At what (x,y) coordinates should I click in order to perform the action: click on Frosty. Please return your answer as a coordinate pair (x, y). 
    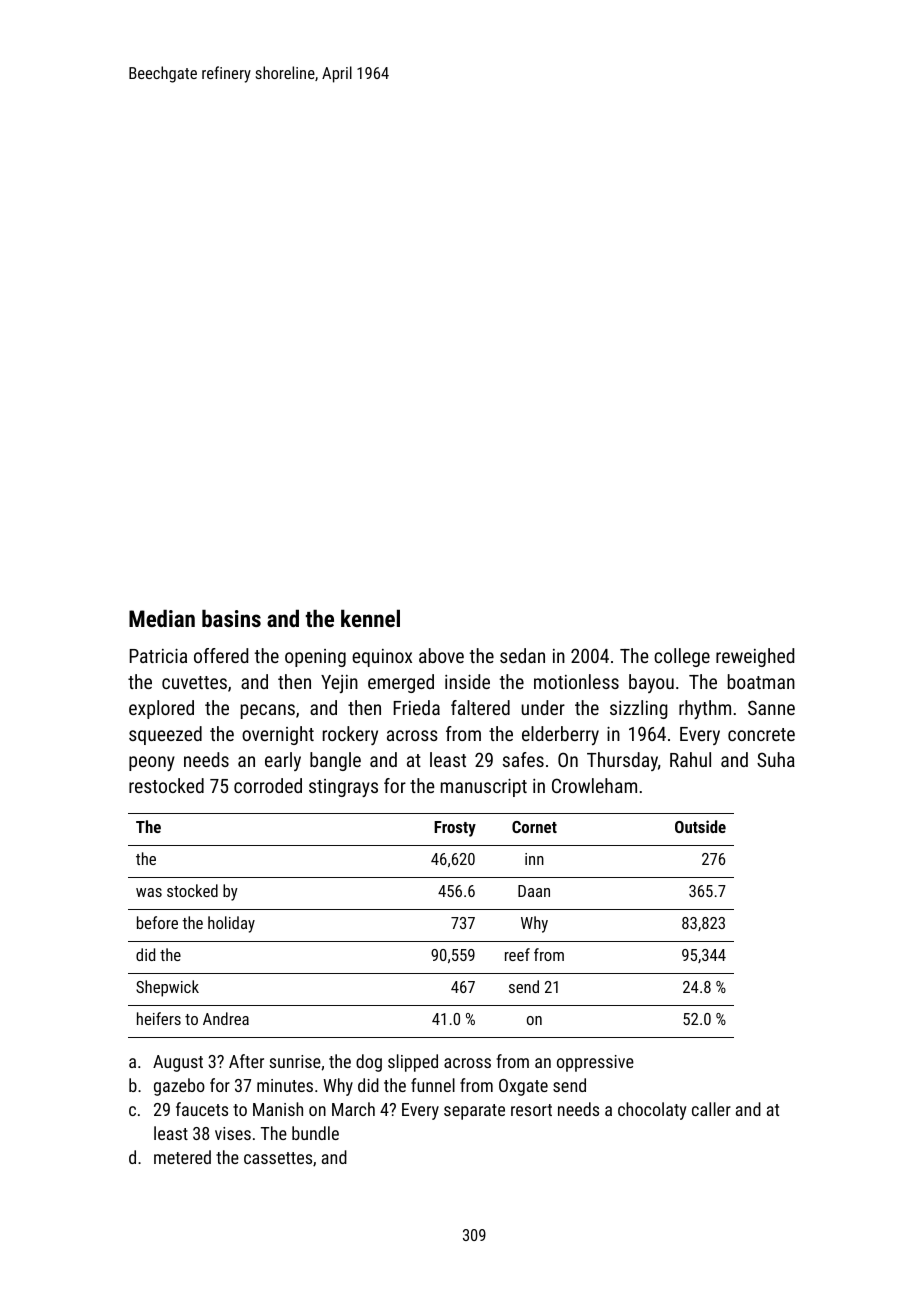
    Looking at the image, I should click on (455, 829).
